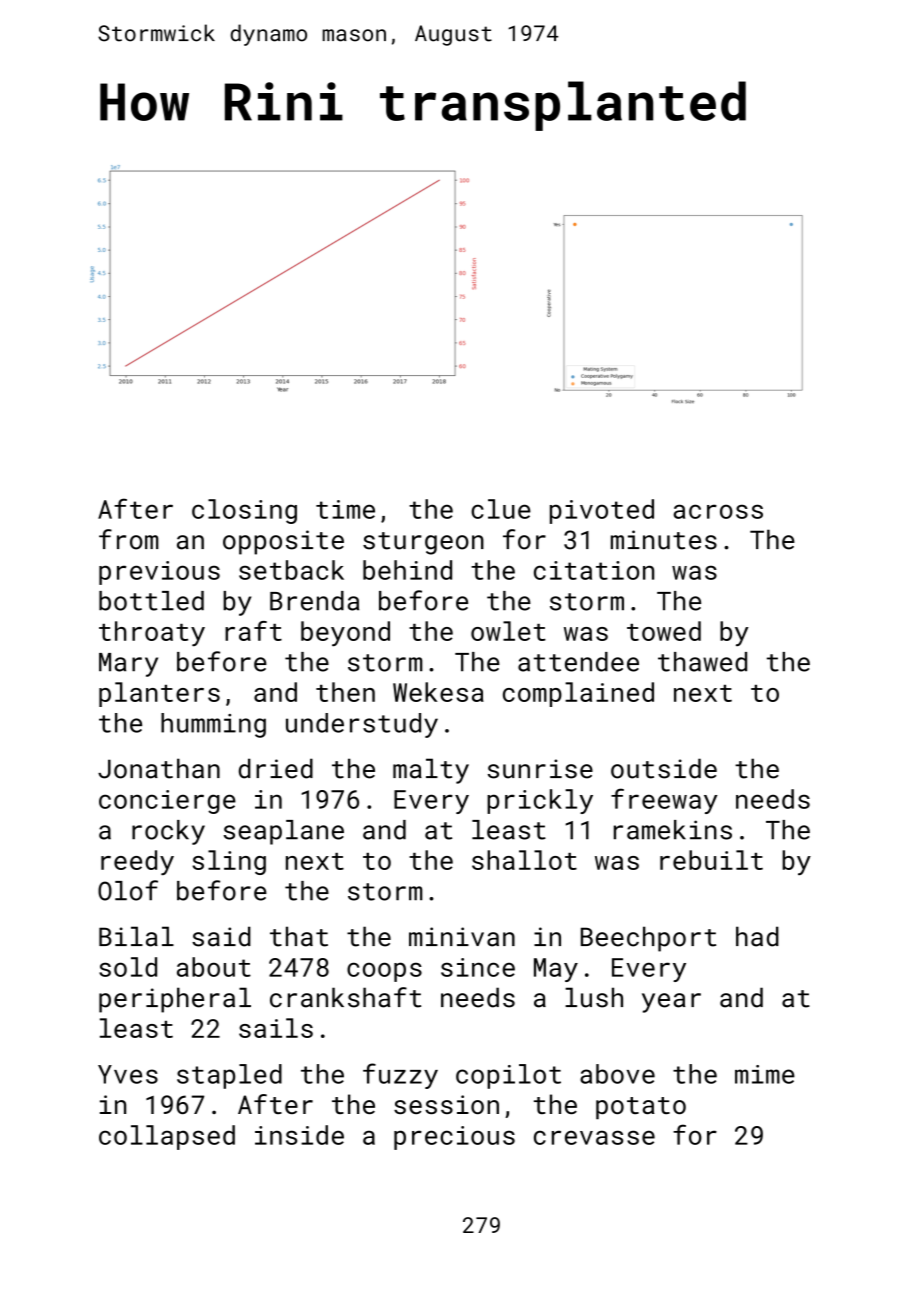 The width and height of the image is (924, 1311). What do you see at coordinates (244, 511) in the image?
I see `closing` at bounding box center [244, 511].
